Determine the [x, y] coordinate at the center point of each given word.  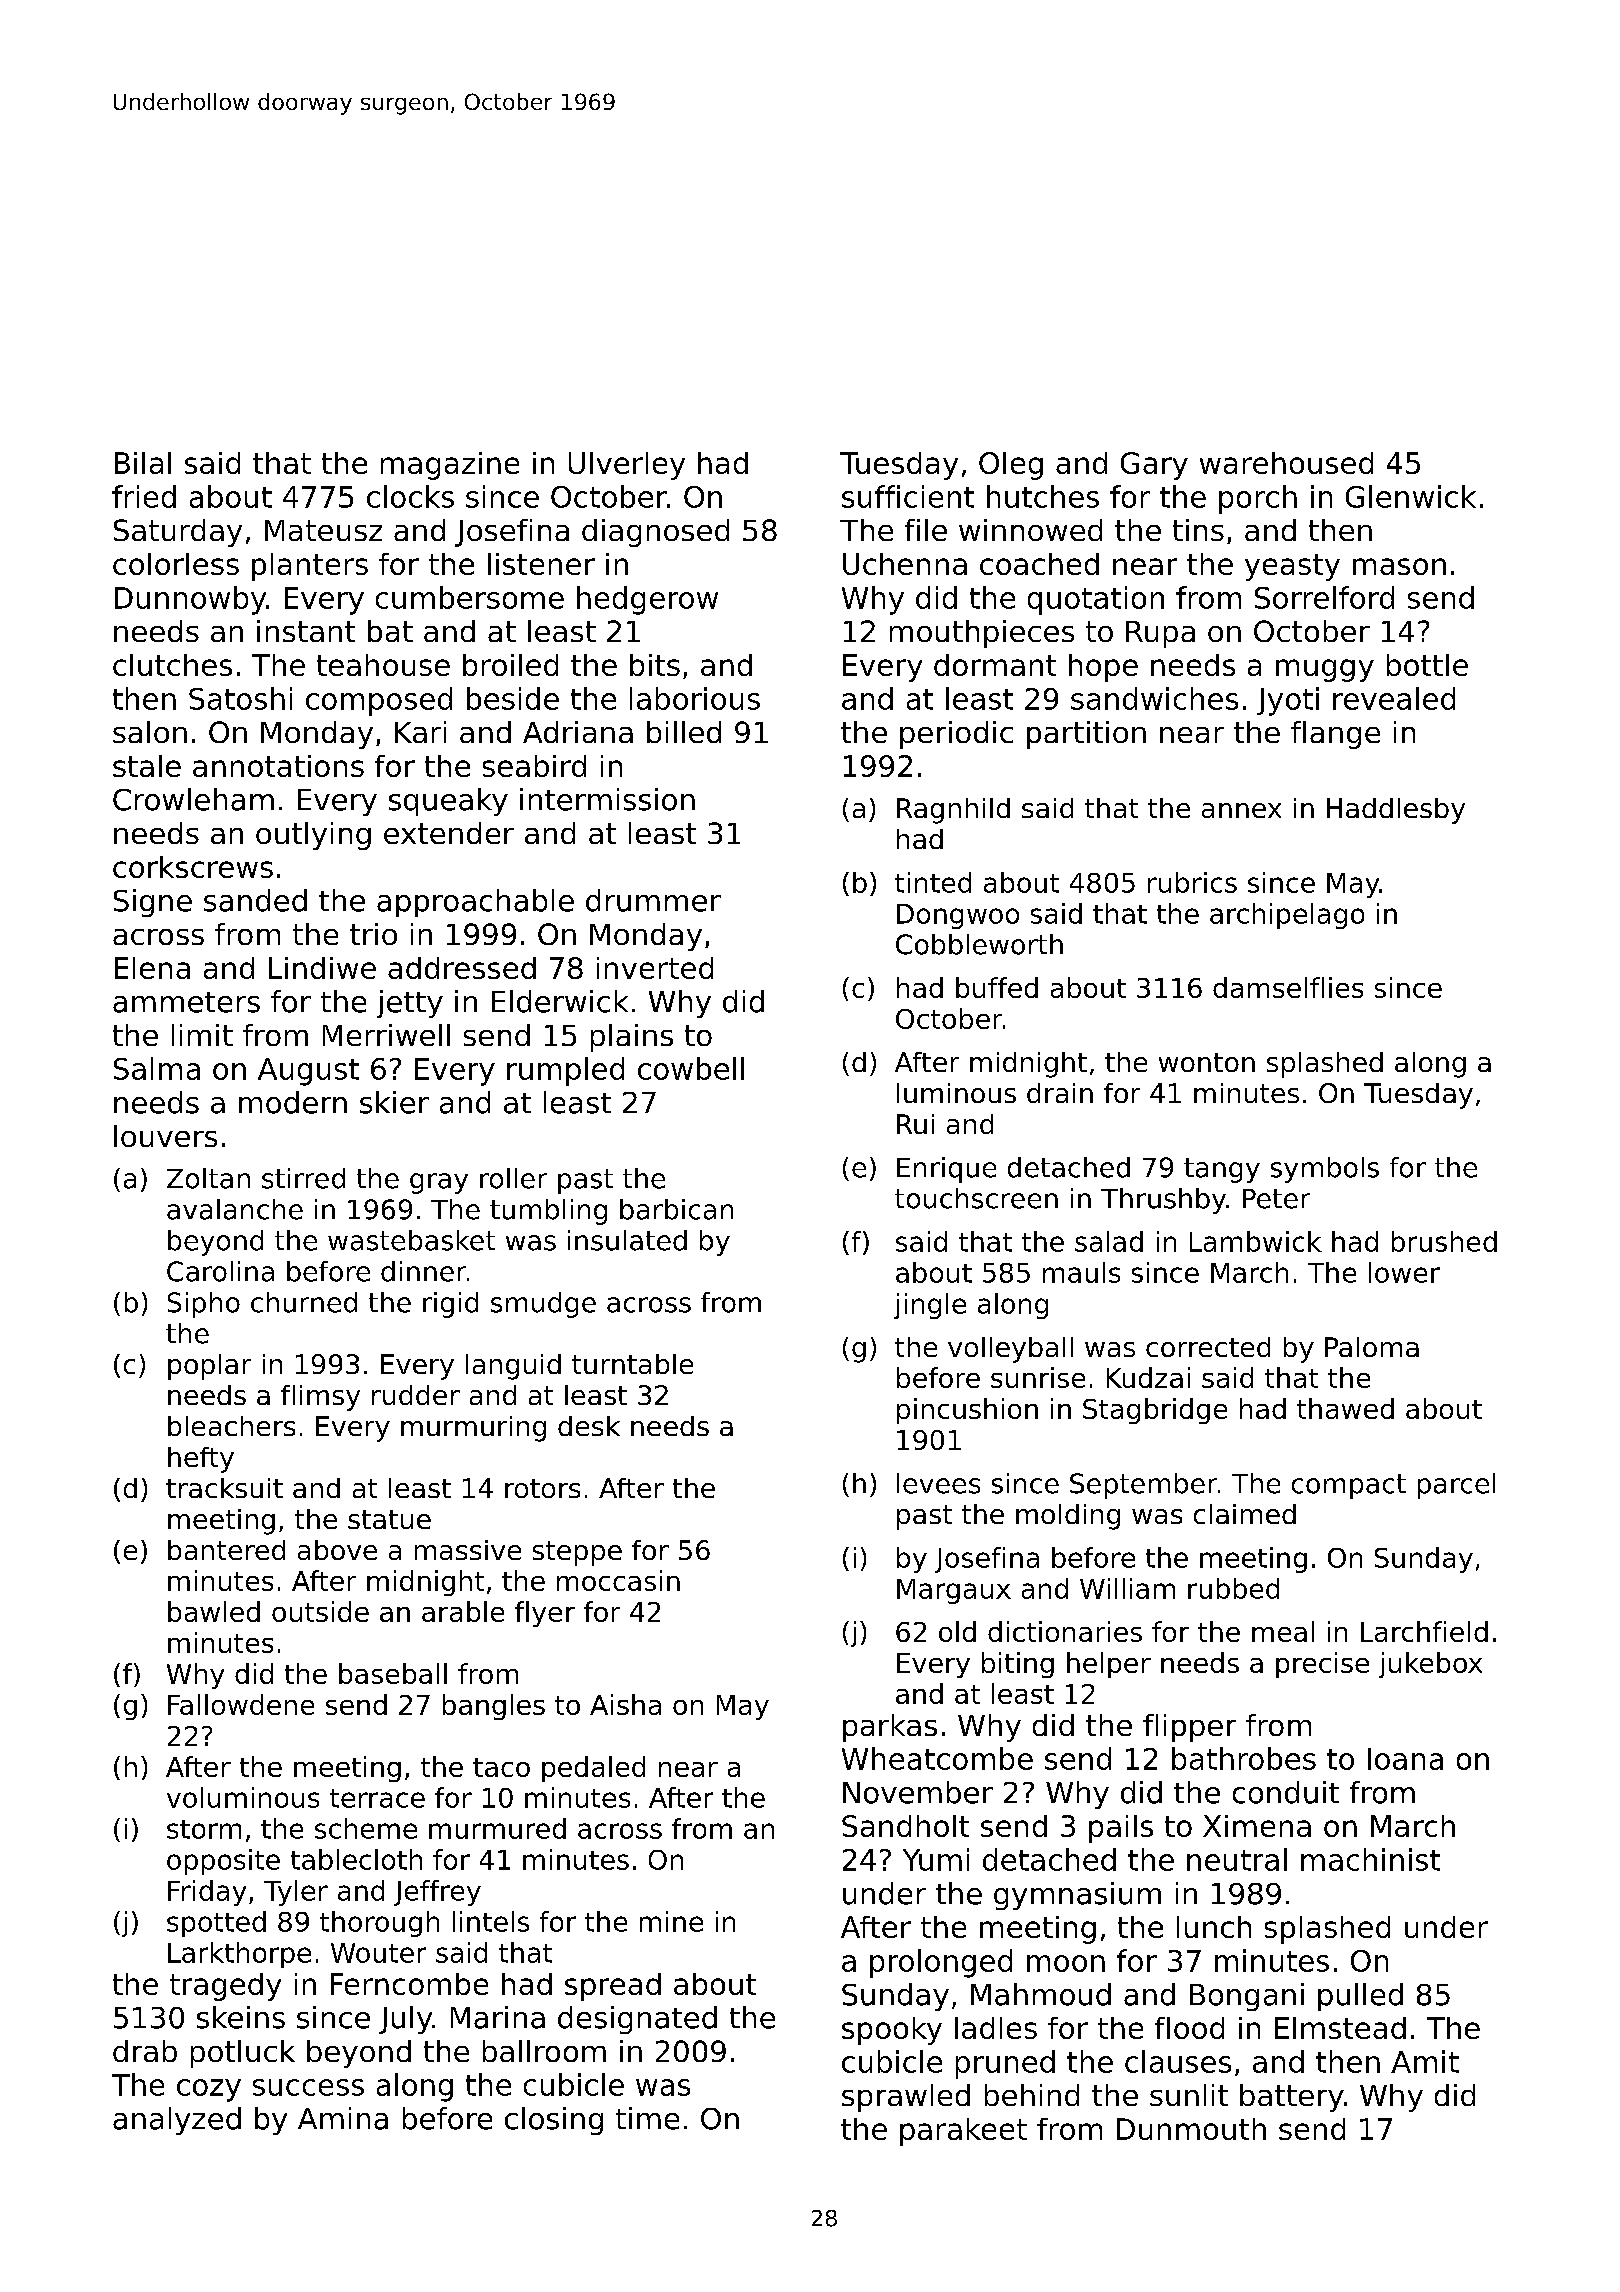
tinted [933, 882]
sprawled [906, 2098]
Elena [152, 968]
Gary [1154, 466]
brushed [1444, 1241]
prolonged [941, 1963]
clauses [1178, 2061]
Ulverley [627, 466]
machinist [1370, 1859]
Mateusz [323, 530]
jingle [930, 1306]
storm [204, 1829]
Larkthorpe [239, 1955]
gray [439, 1183]
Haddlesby [1396, 811]
